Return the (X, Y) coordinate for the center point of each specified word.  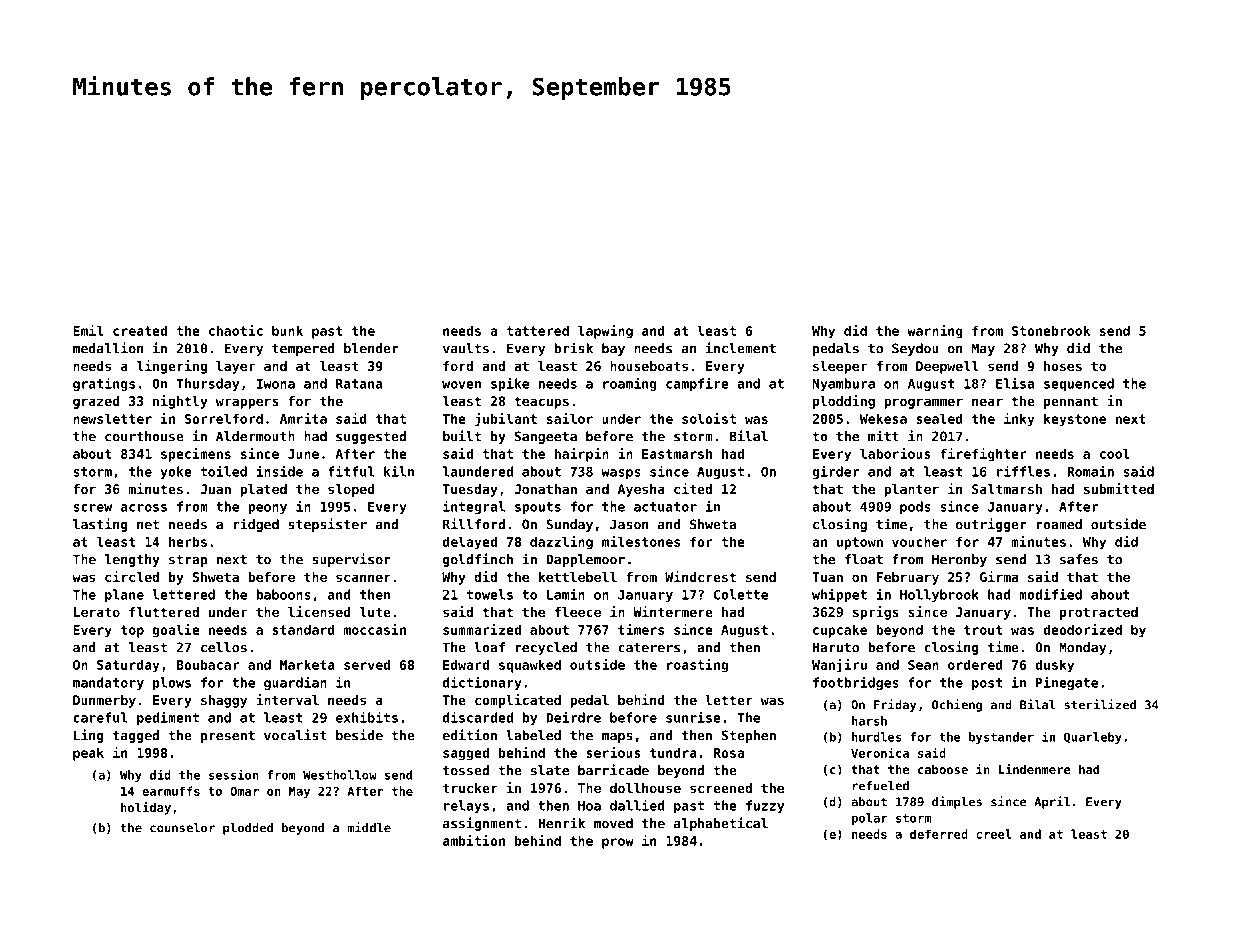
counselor (182, 828)
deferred (939, 834)
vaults (466, 348)
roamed (1059, 524)
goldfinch (478, 560)
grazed (96, 402)
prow (618, 843)
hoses (1063, 366)
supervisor (351, 560)
